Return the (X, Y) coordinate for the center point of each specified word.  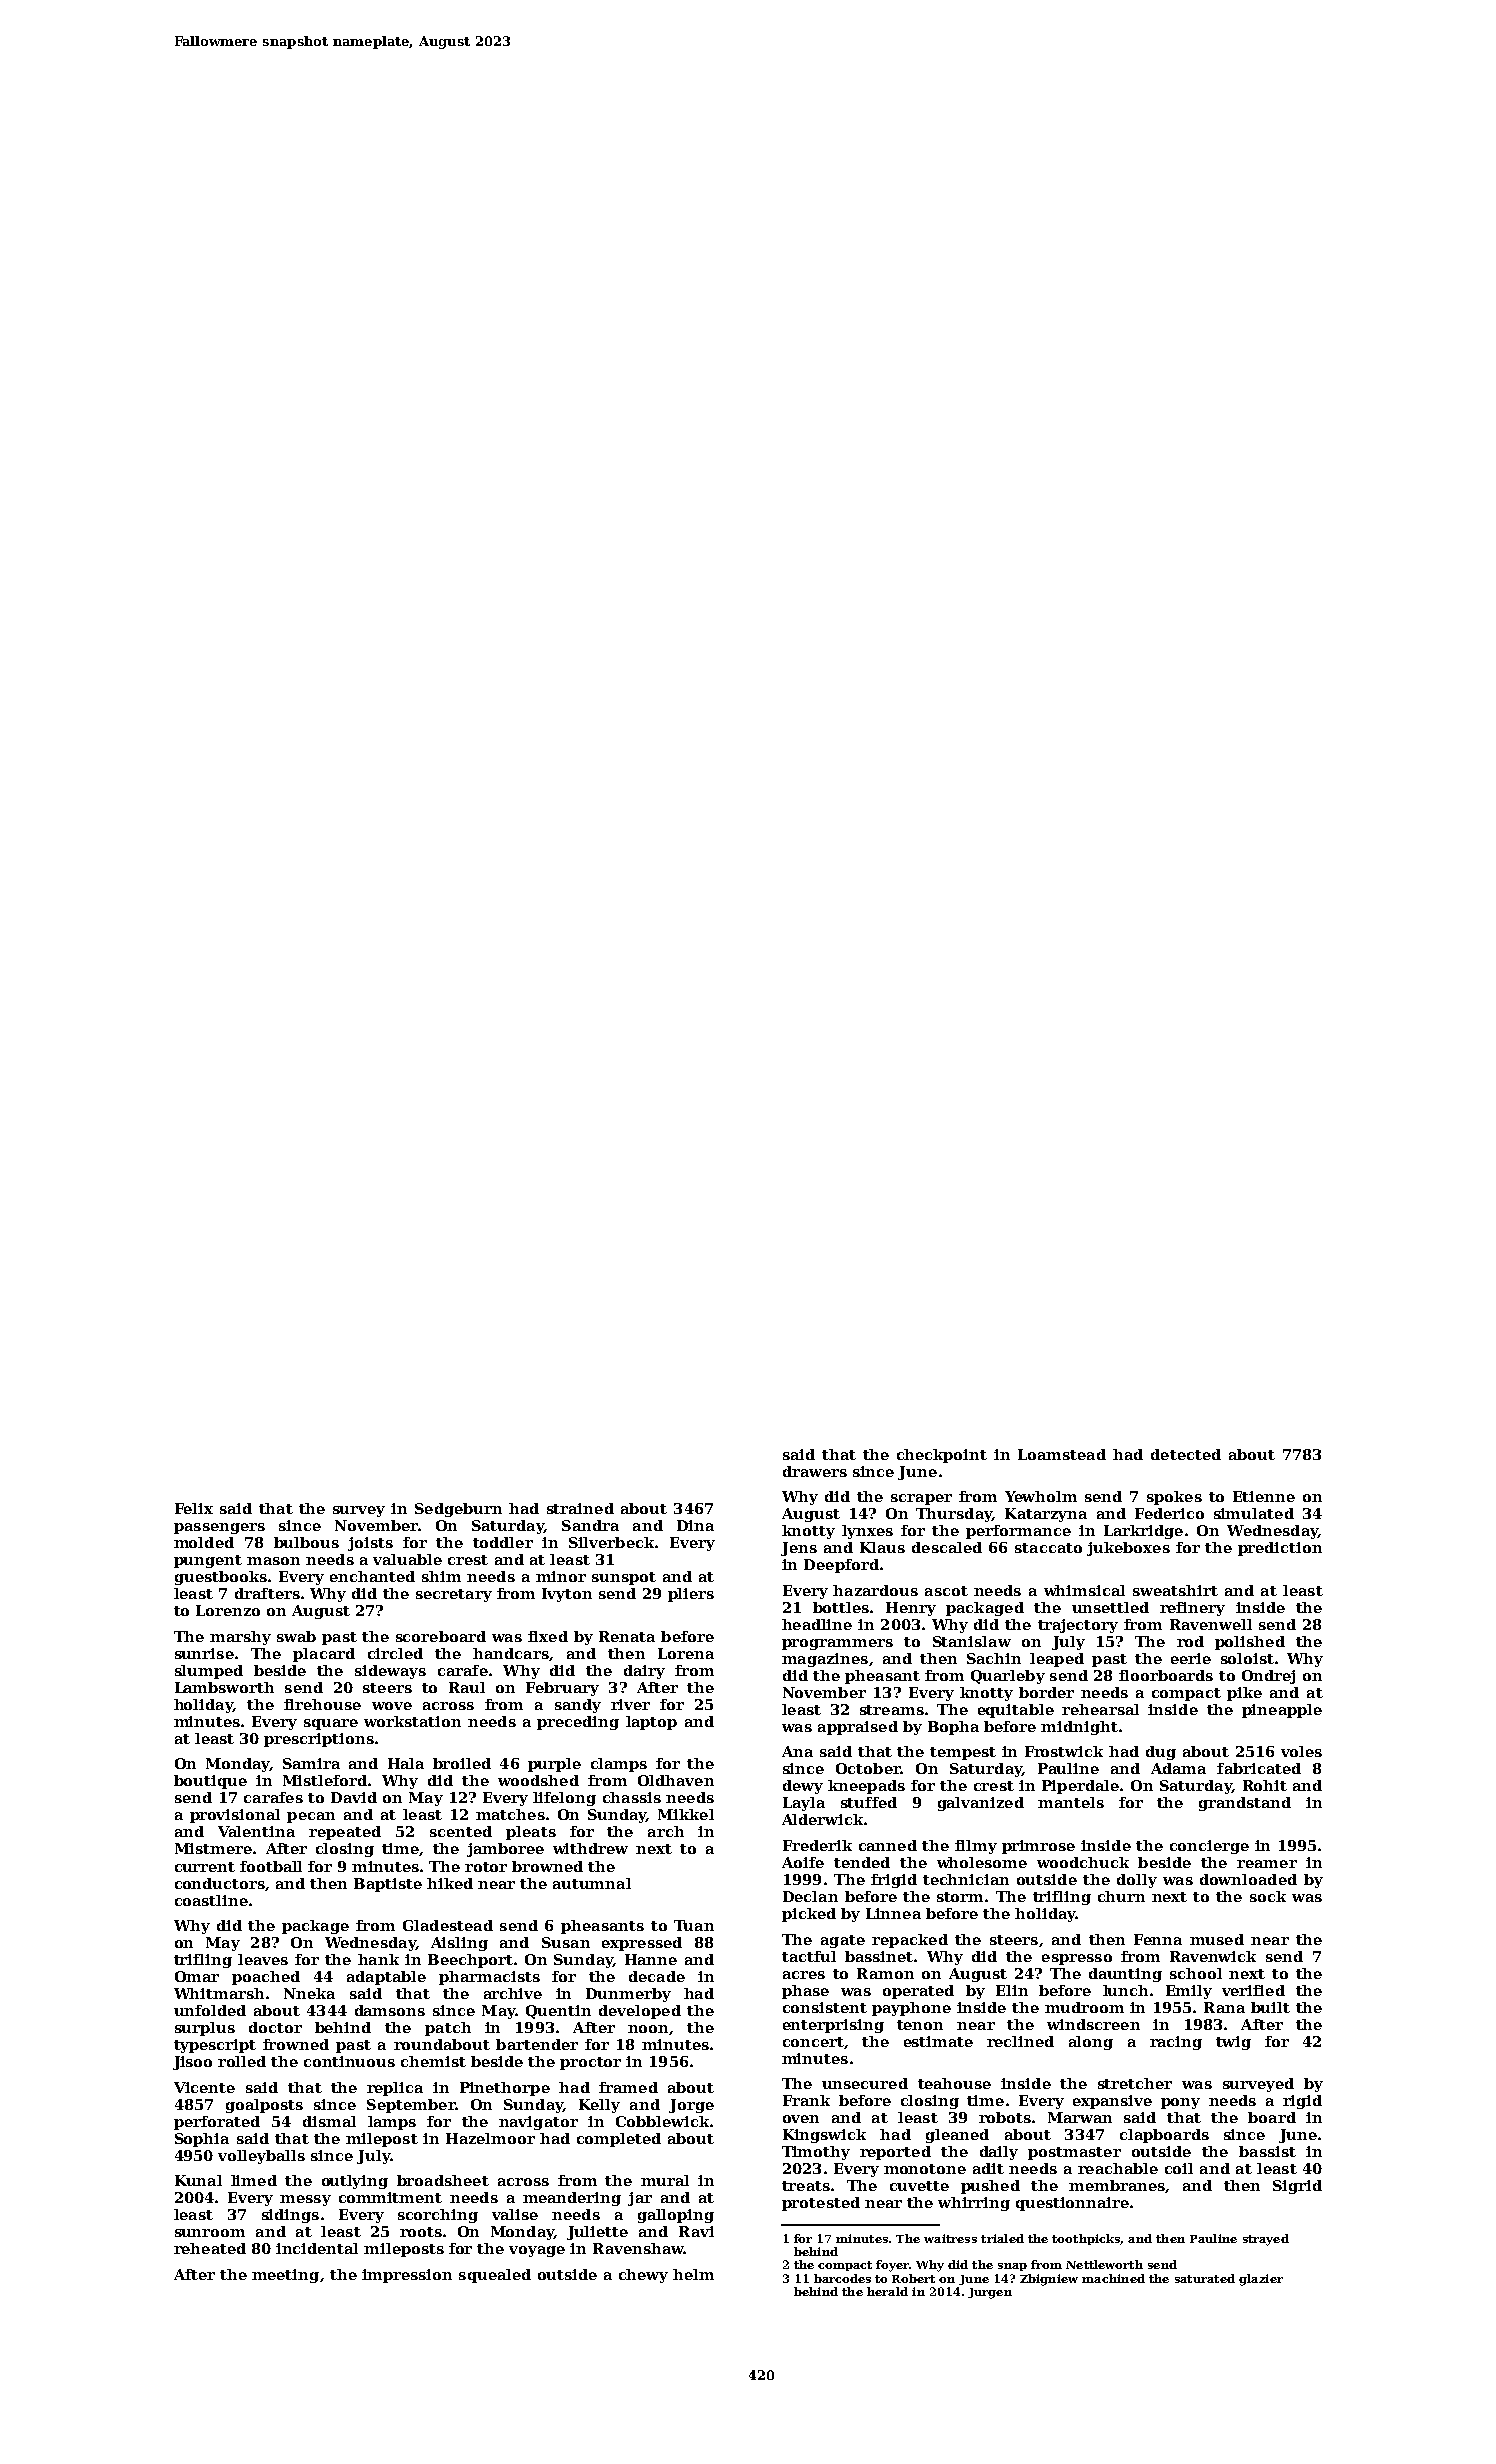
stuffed (869, 1802)
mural (665, 2180)
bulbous (306, 1542)
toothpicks (1086, 2239)
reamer (1267, 1864)
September (411, 2106)
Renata (627, 1636)
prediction (1280, 1549)
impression (407, 2276)
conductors (220, 1883)
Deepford (841, 1566)
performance (1018, 1532)
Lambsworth (224, 1687)
